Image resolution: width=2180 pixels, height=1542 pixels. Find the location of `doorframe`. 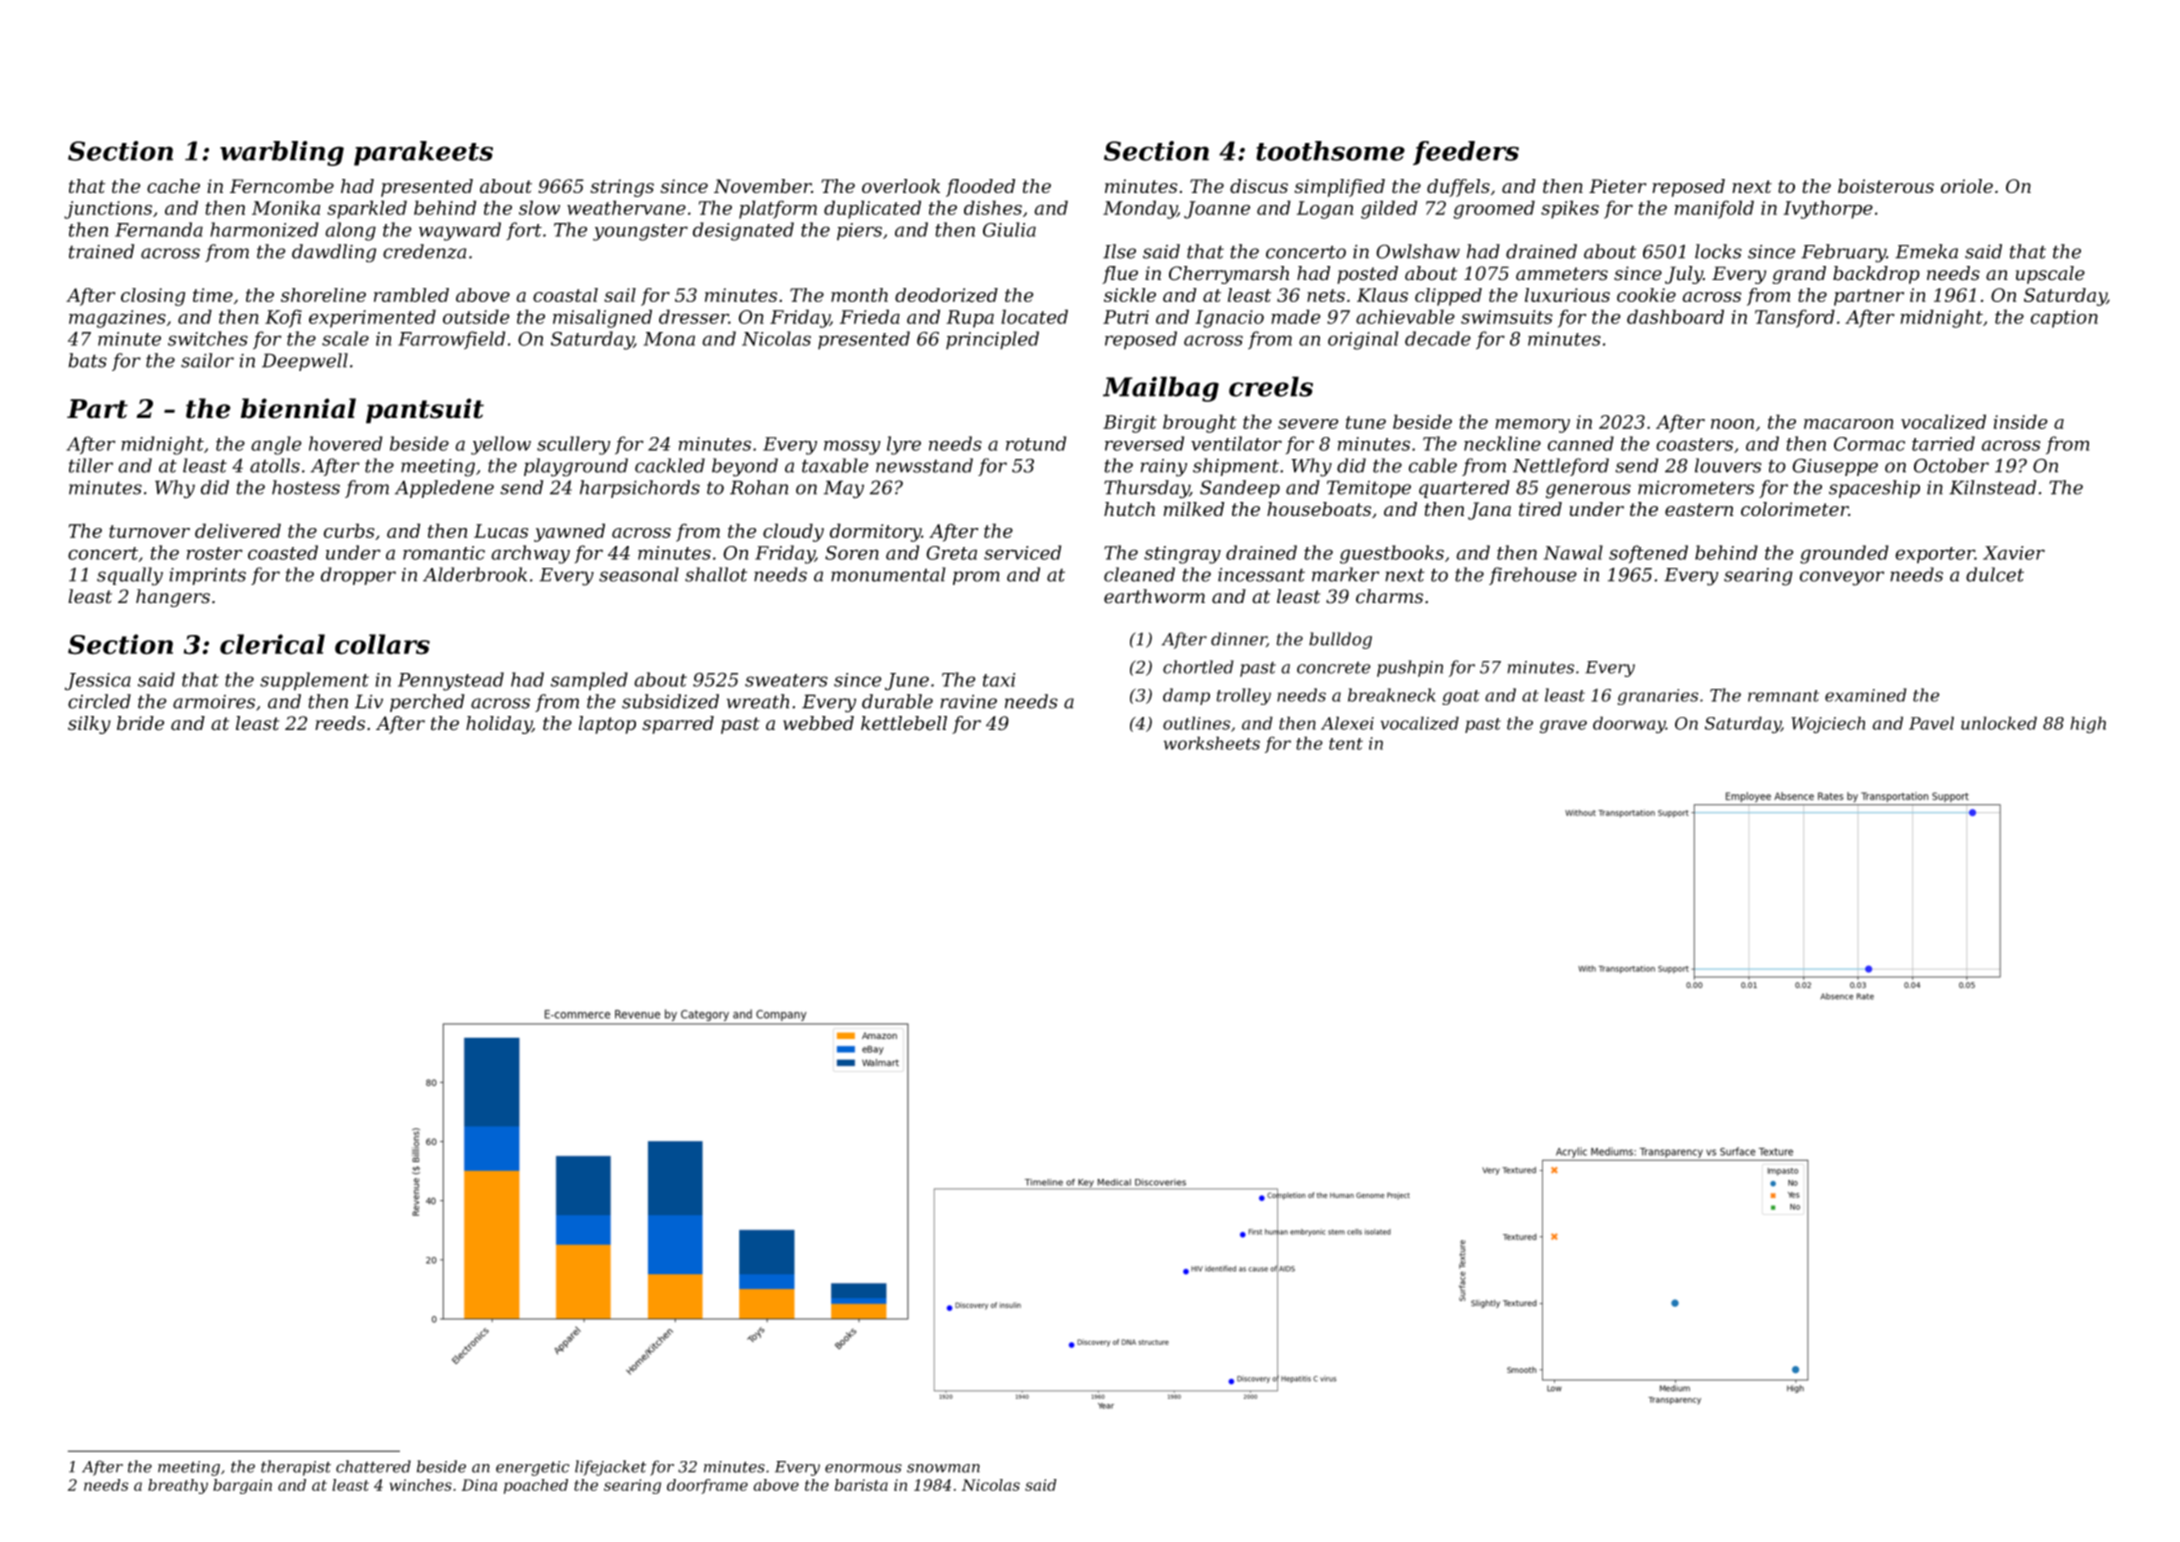

doorframe is located at coordinates (707, 1486).
